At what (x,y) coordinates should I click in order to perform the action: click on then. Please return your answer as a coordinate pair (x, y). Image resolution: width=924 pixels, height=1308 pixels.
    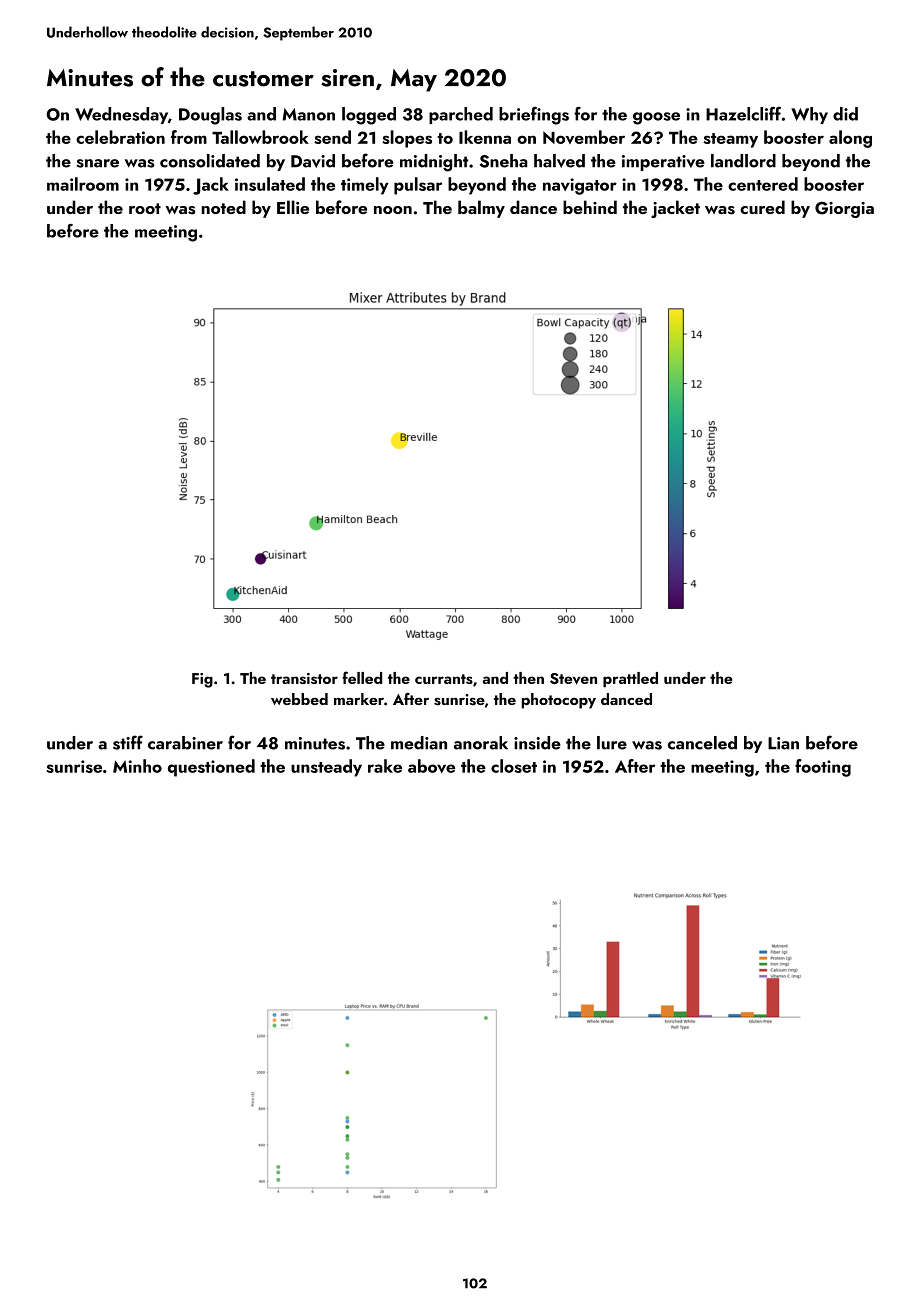
    Looking at the image, I should click on (528, 678).
